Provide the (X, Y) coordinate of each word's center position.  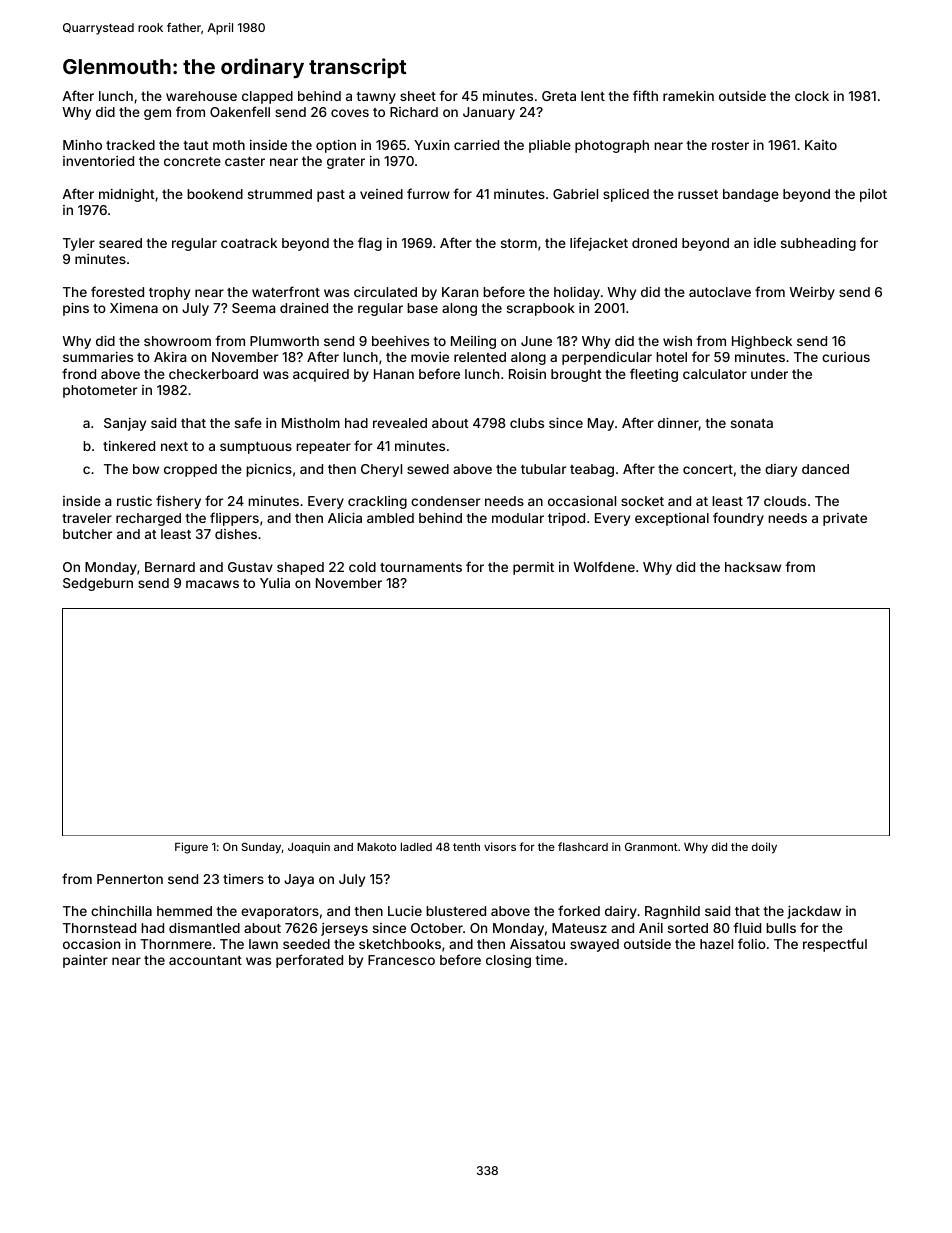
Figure (191, 848)
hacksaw (753, 567)
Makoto (376, 847)
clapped (267, 97)
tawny (376, 98)
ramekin (688, 96)
